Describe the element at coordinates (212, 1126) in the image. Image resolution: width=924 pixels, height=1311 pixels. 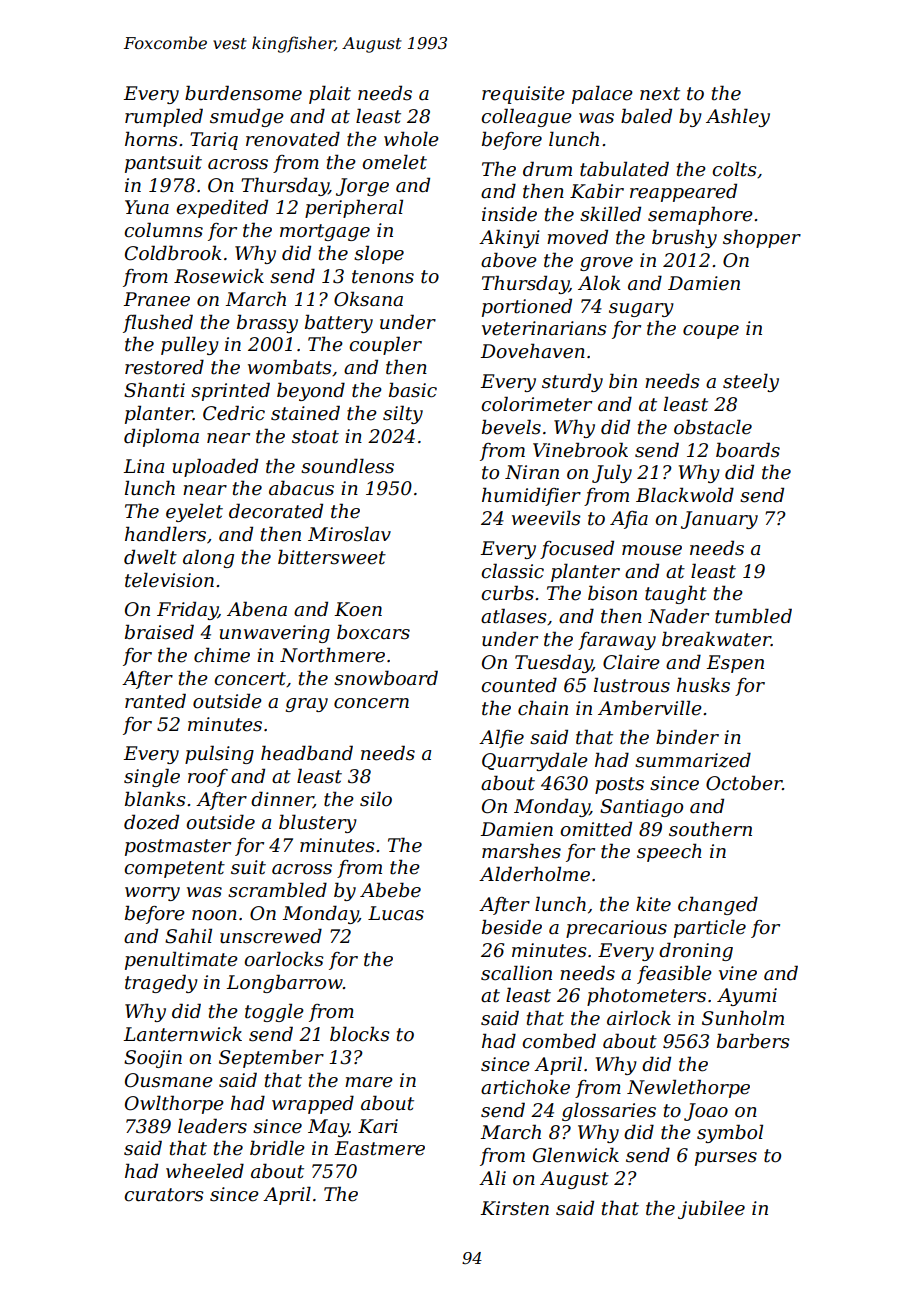
I see `leaders` at that location.
